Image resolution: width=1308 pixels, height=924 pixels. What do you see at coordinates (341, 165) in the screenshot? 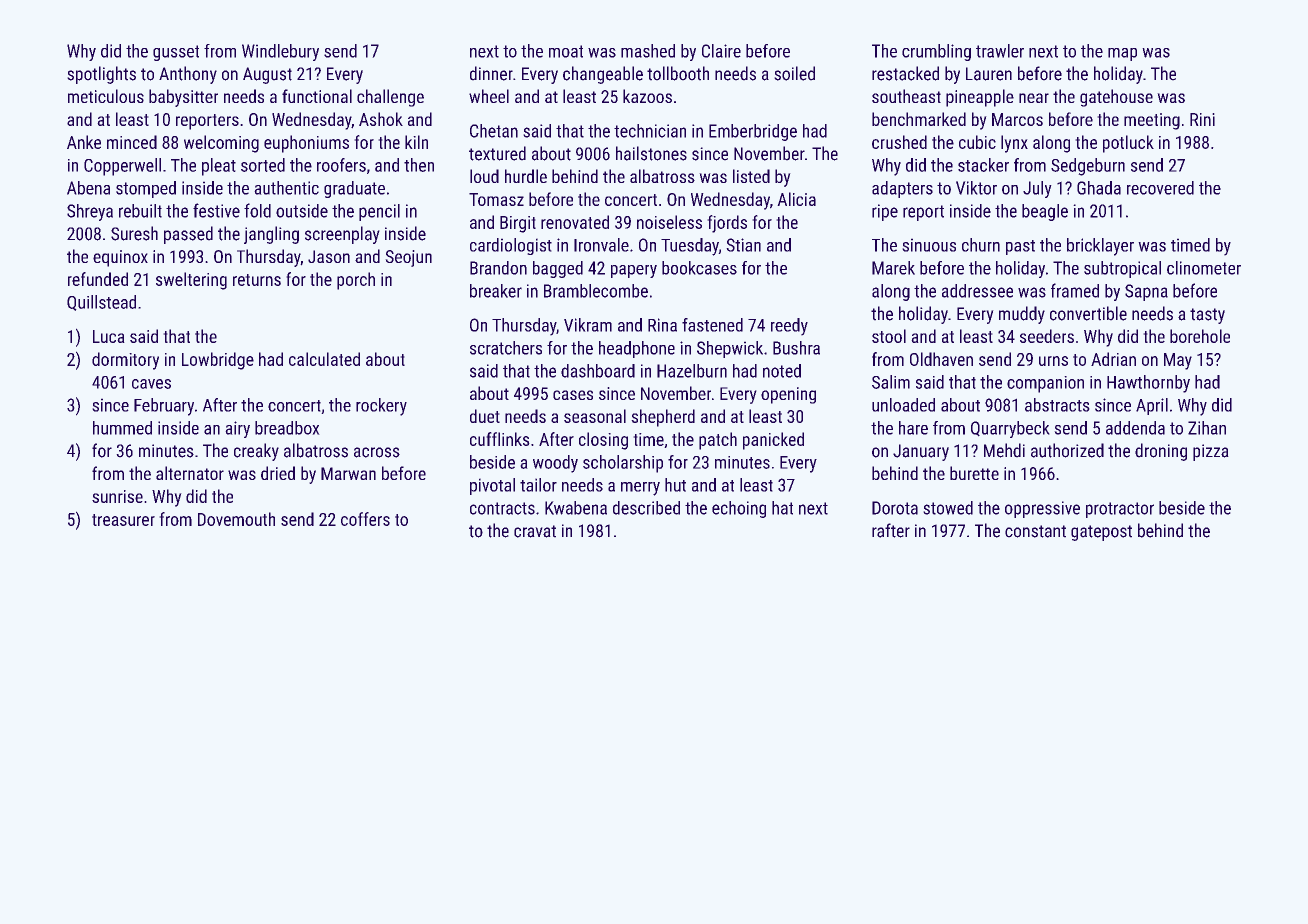
I see `roofers` at bounding box center [341, 165].
